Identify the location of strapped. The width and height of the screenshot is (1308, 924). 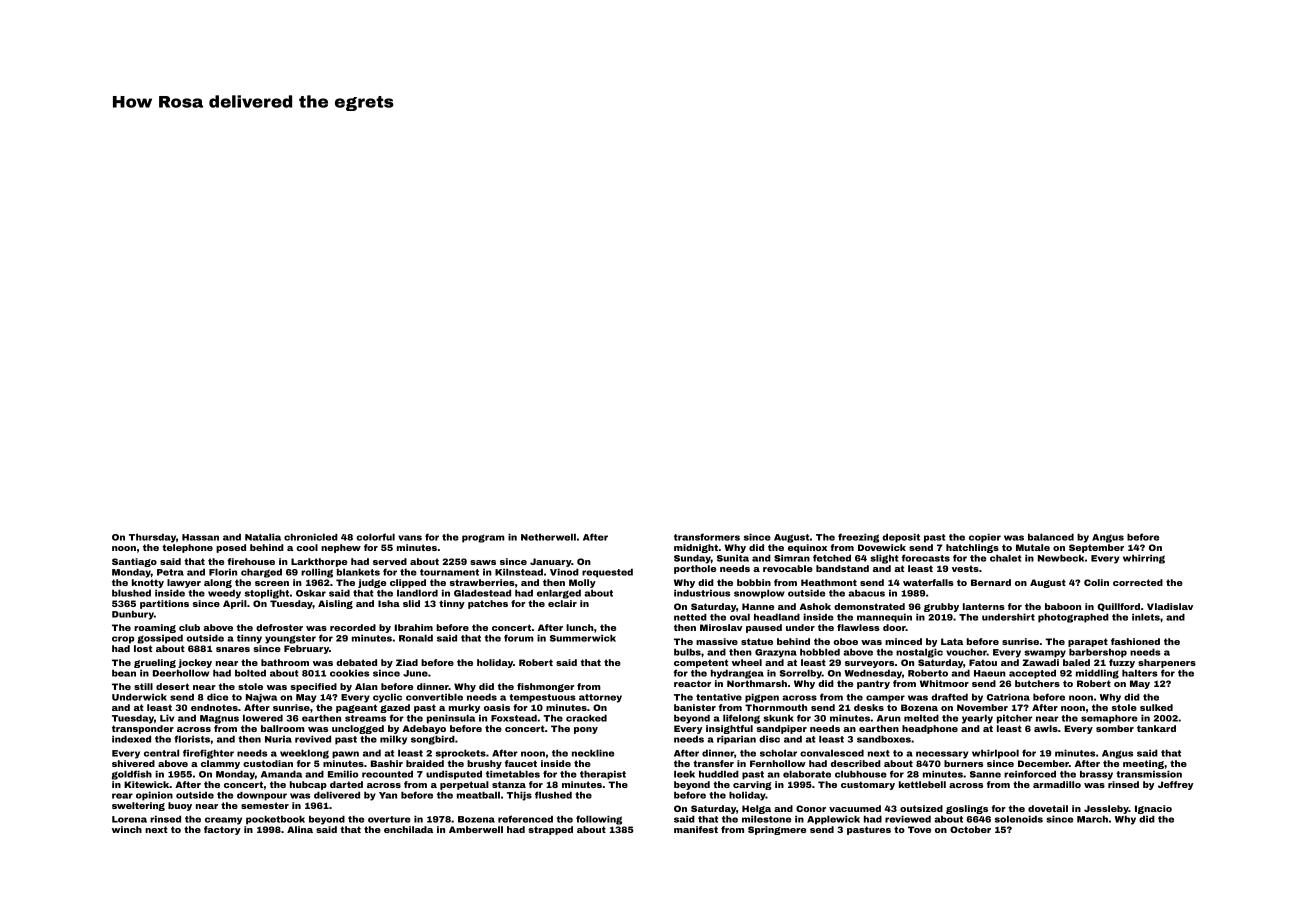
(550, 830).
